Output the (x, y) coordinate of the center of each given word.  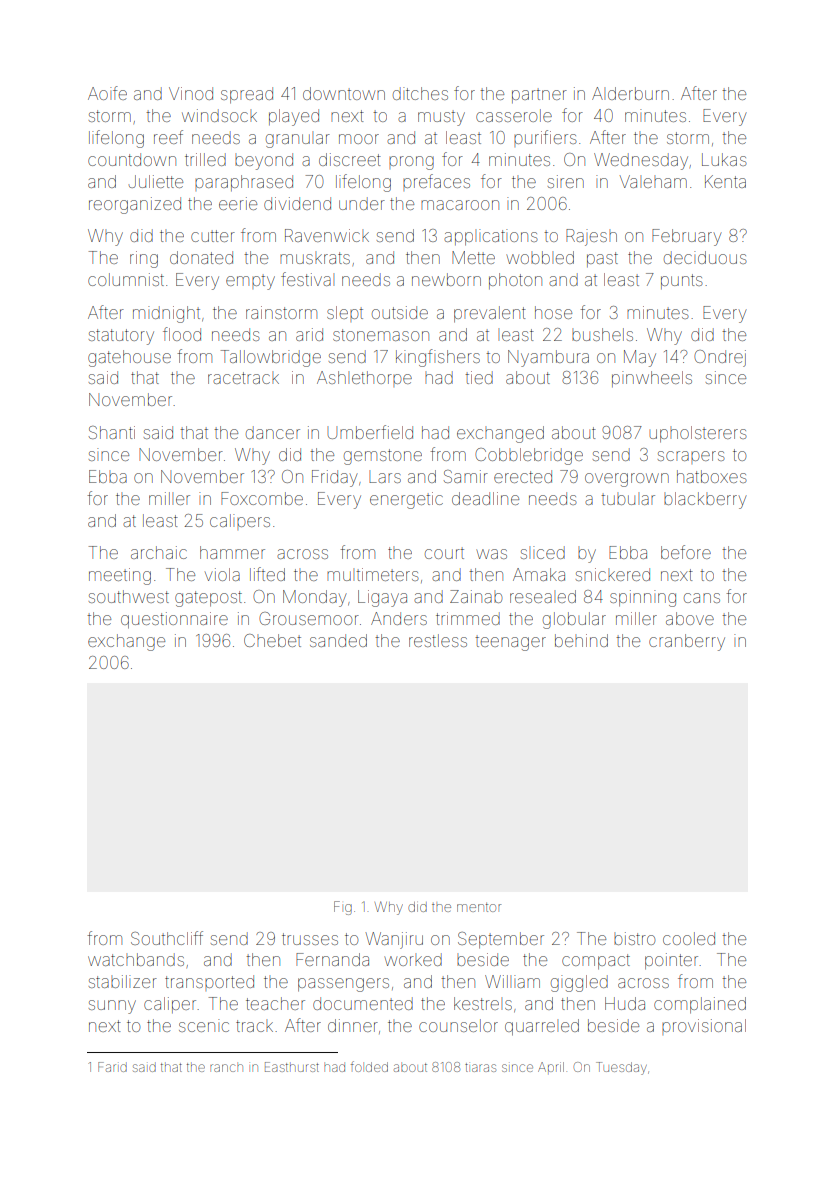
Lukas (724, 159)
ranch (226, 1068)
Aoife (107, 93)
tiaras (480, 1067)
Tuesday (621, 1068)
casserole (514, 115)
